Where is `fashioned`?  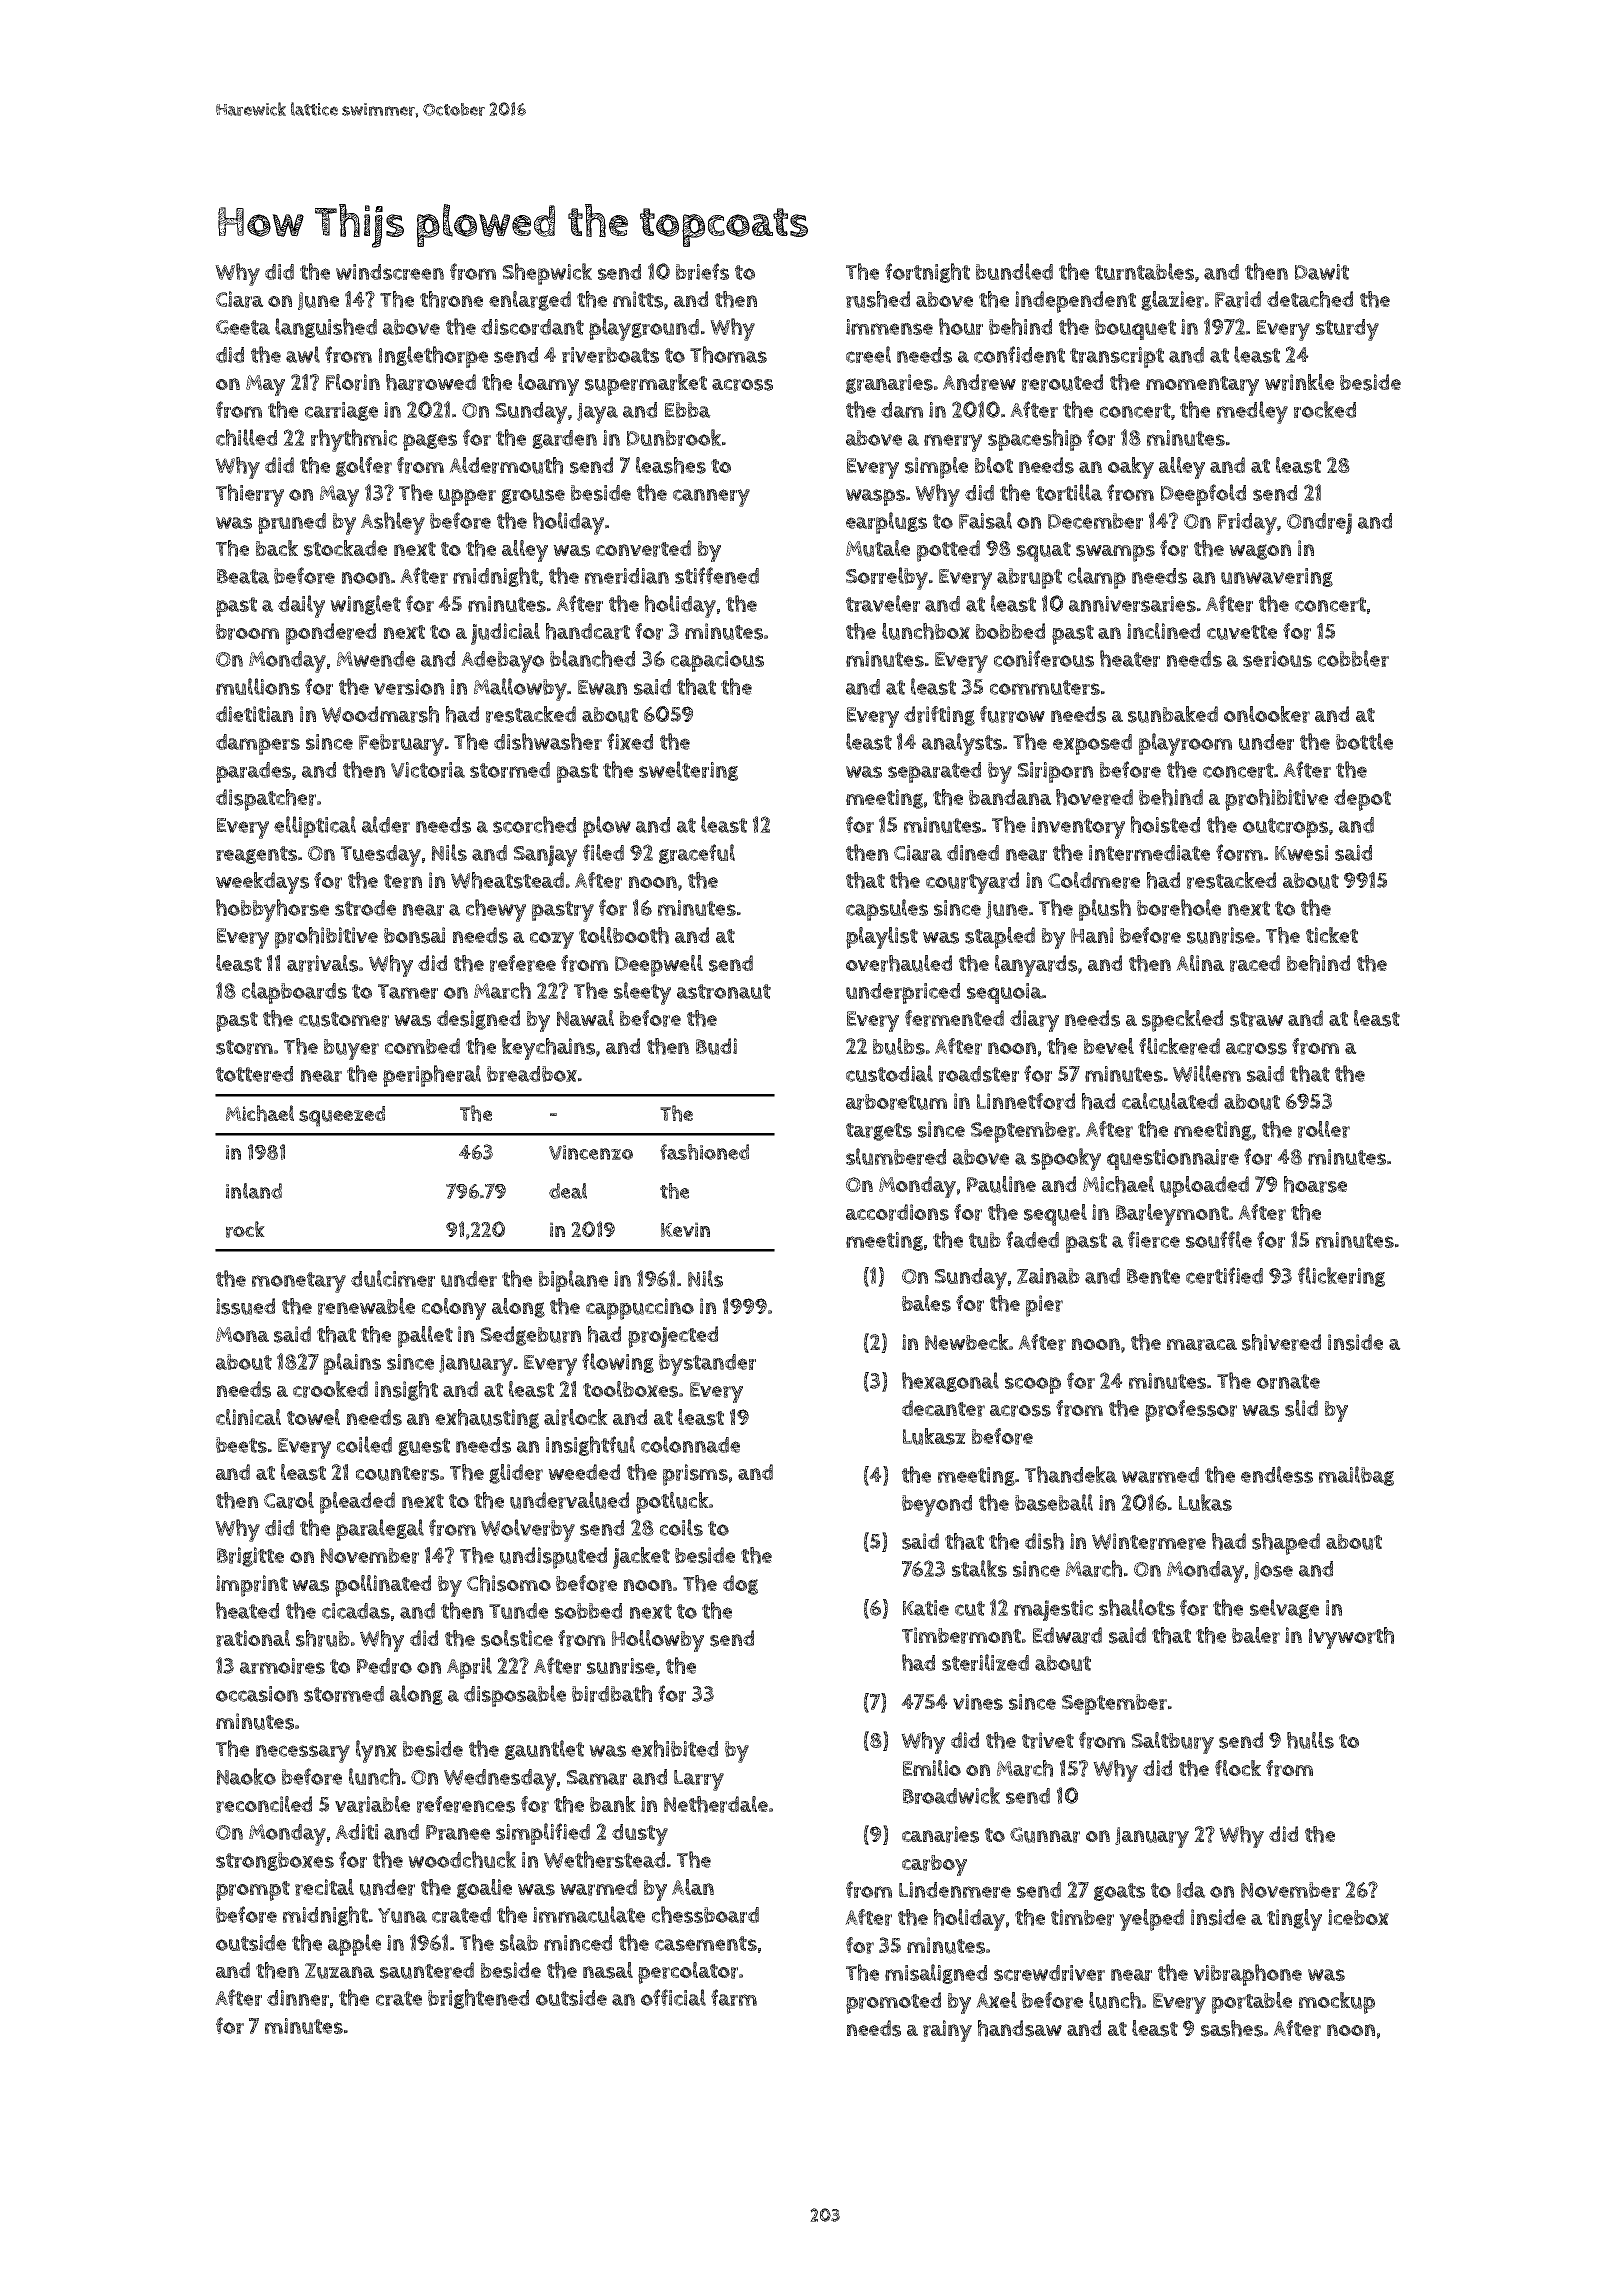
fashioned is located at coordinates (704, 1152).
